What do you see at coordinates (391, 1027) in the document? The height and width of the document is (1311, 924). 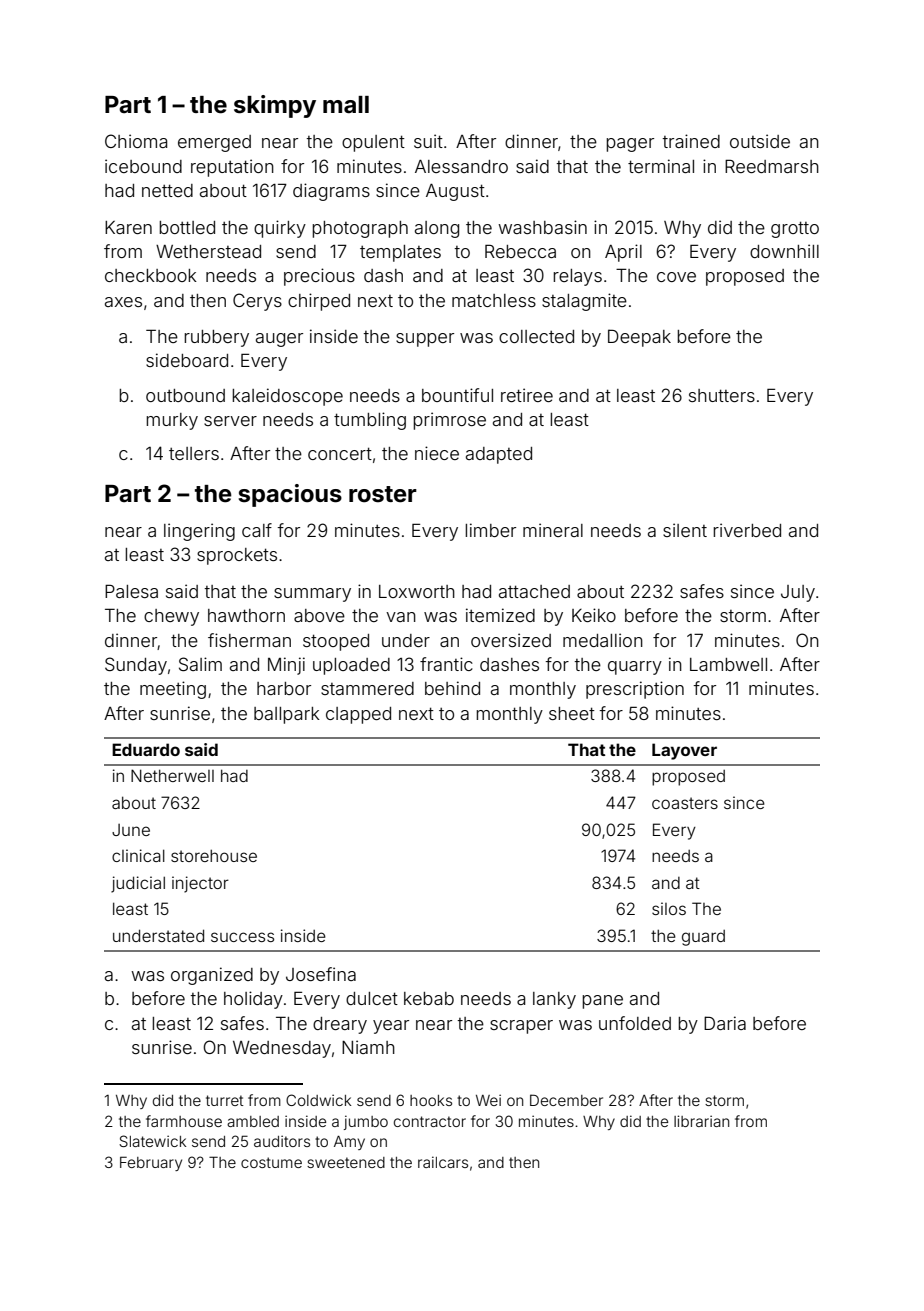 I see `year` at bounding box center [391, 1027].
